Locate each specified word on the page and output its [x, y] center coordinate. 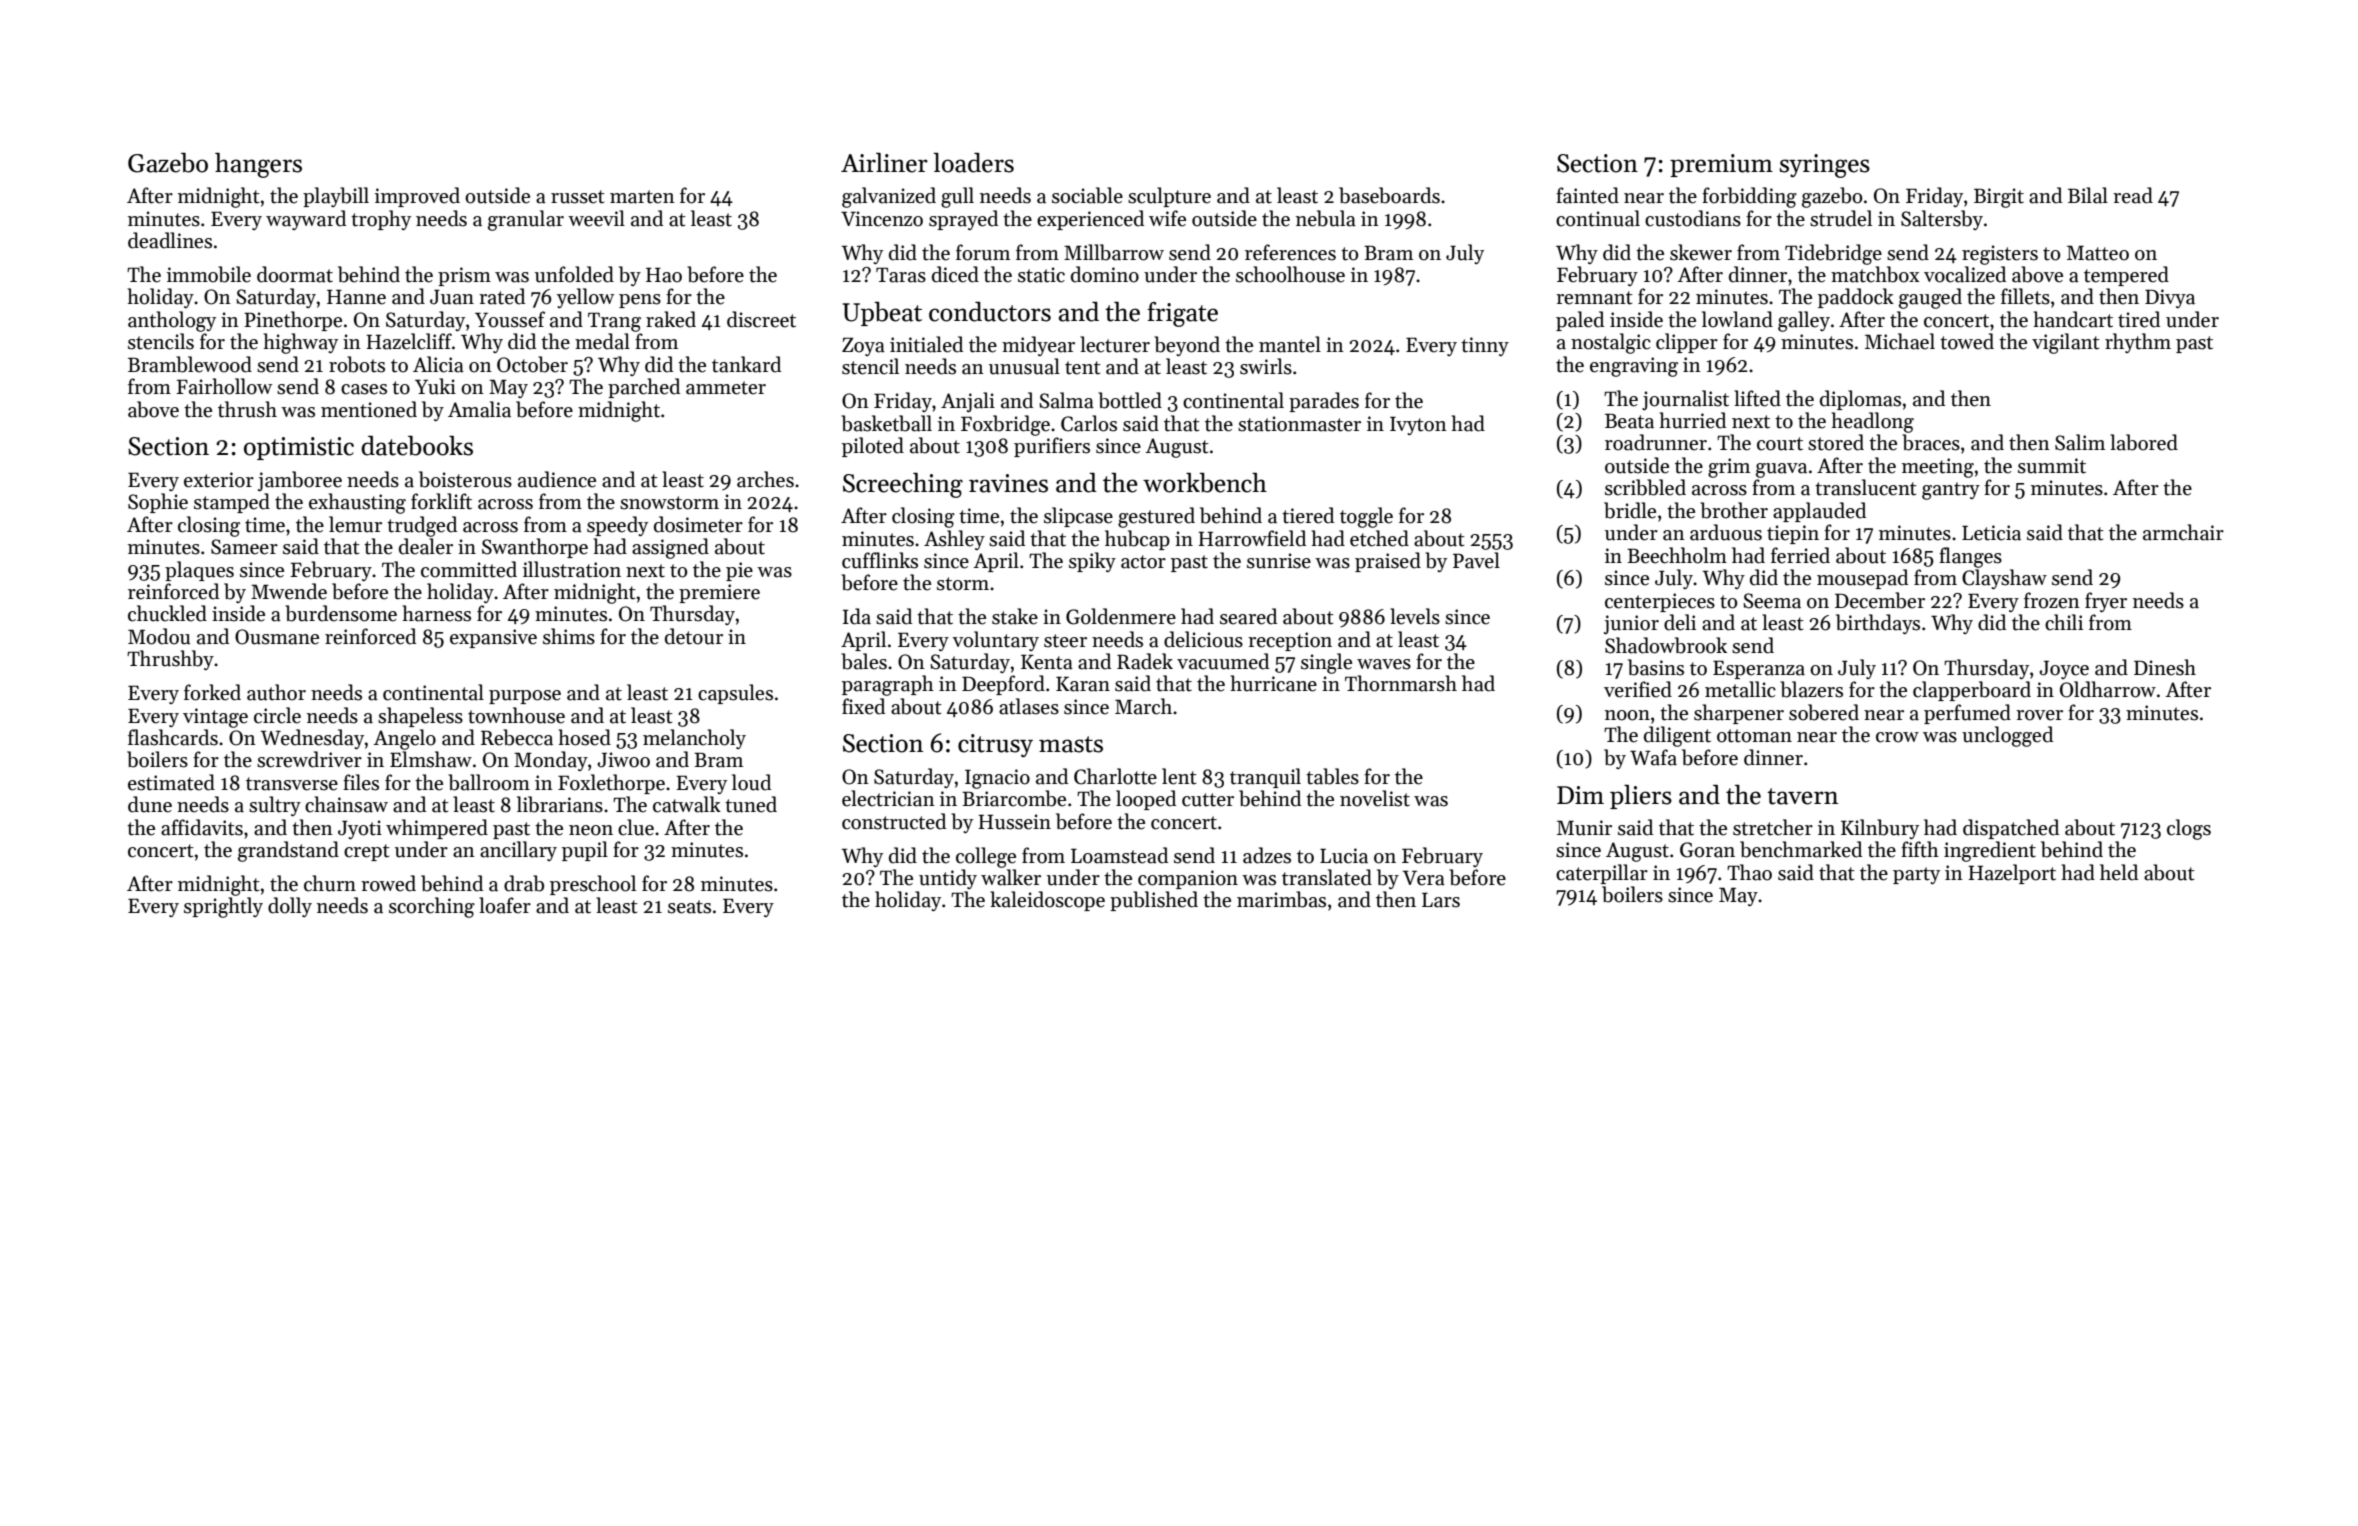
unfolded [574, 274]
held [2119, 872]
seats [689, 907]
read [2133, 195]
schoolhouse [1290, 274]
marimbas [1281, 899]
